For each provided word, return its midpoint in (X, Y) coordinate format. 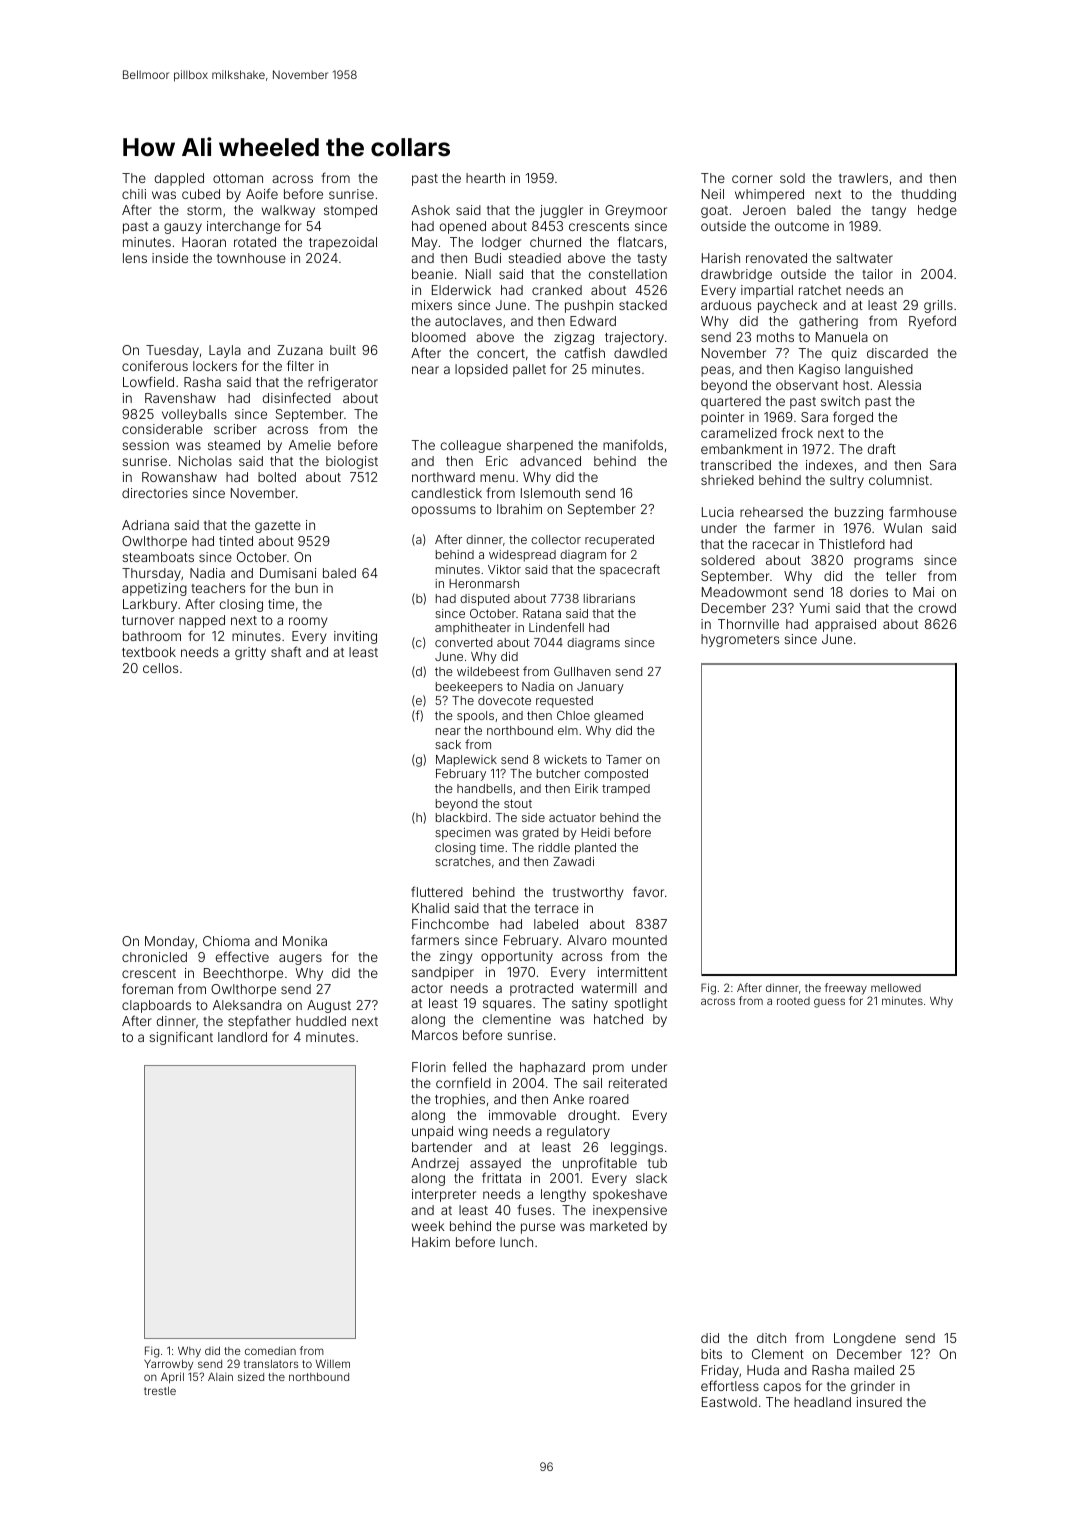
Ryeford (932, 322)
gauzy (183, 228)
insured (879, 1402)
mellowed (896, 988)
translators (271, 1364)
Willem (333, 1363)
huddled (321, 1021)
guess (829, 1003)
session (145, 445)
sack (448, 744)
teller (901, 576)
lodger (501, 243)
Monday (169, 942)
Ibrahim (519, 509)
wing (473, 1132)
